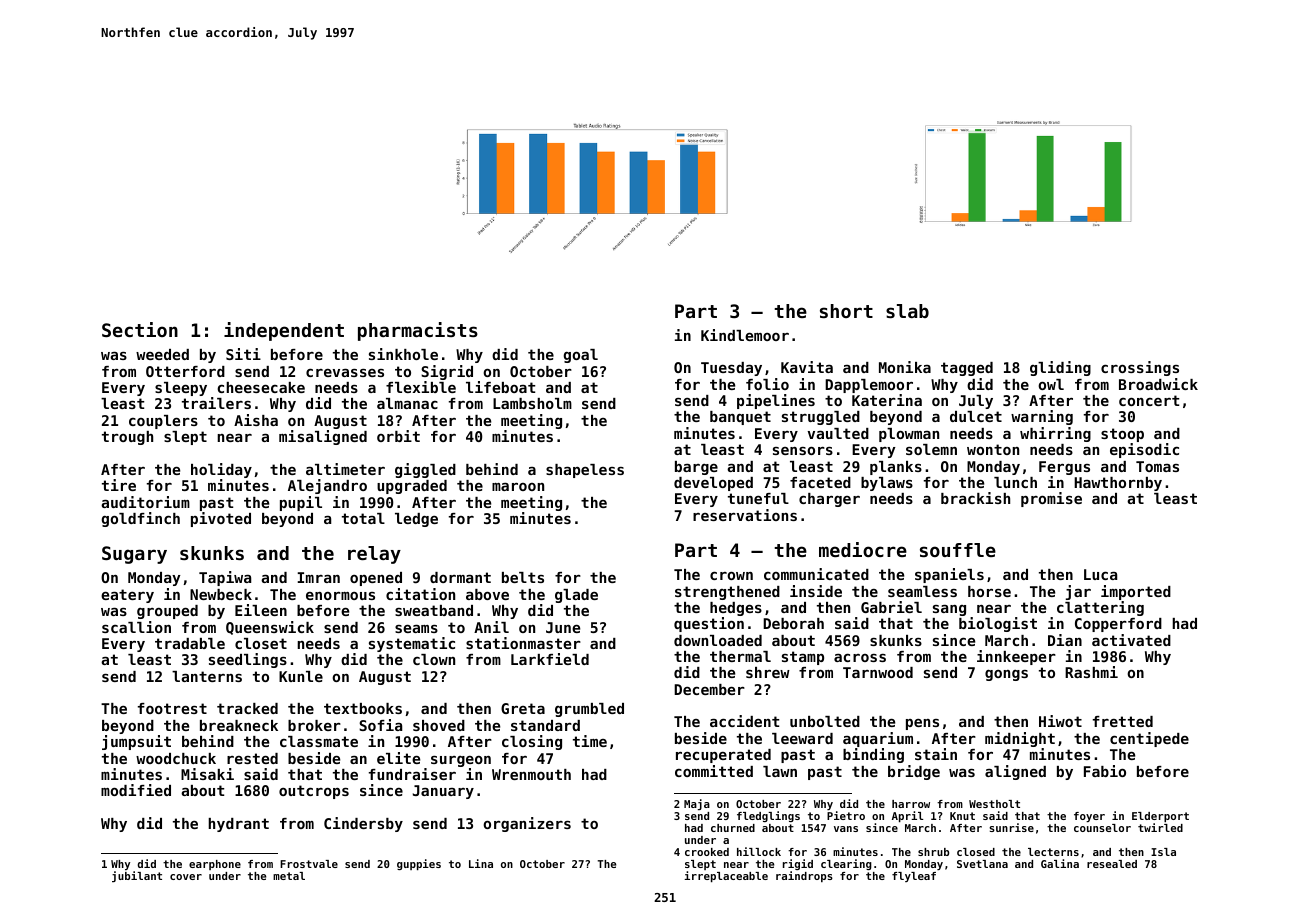 The height and width of the document is (924, 1308). I want to click on Siti, so click(243, 354).
